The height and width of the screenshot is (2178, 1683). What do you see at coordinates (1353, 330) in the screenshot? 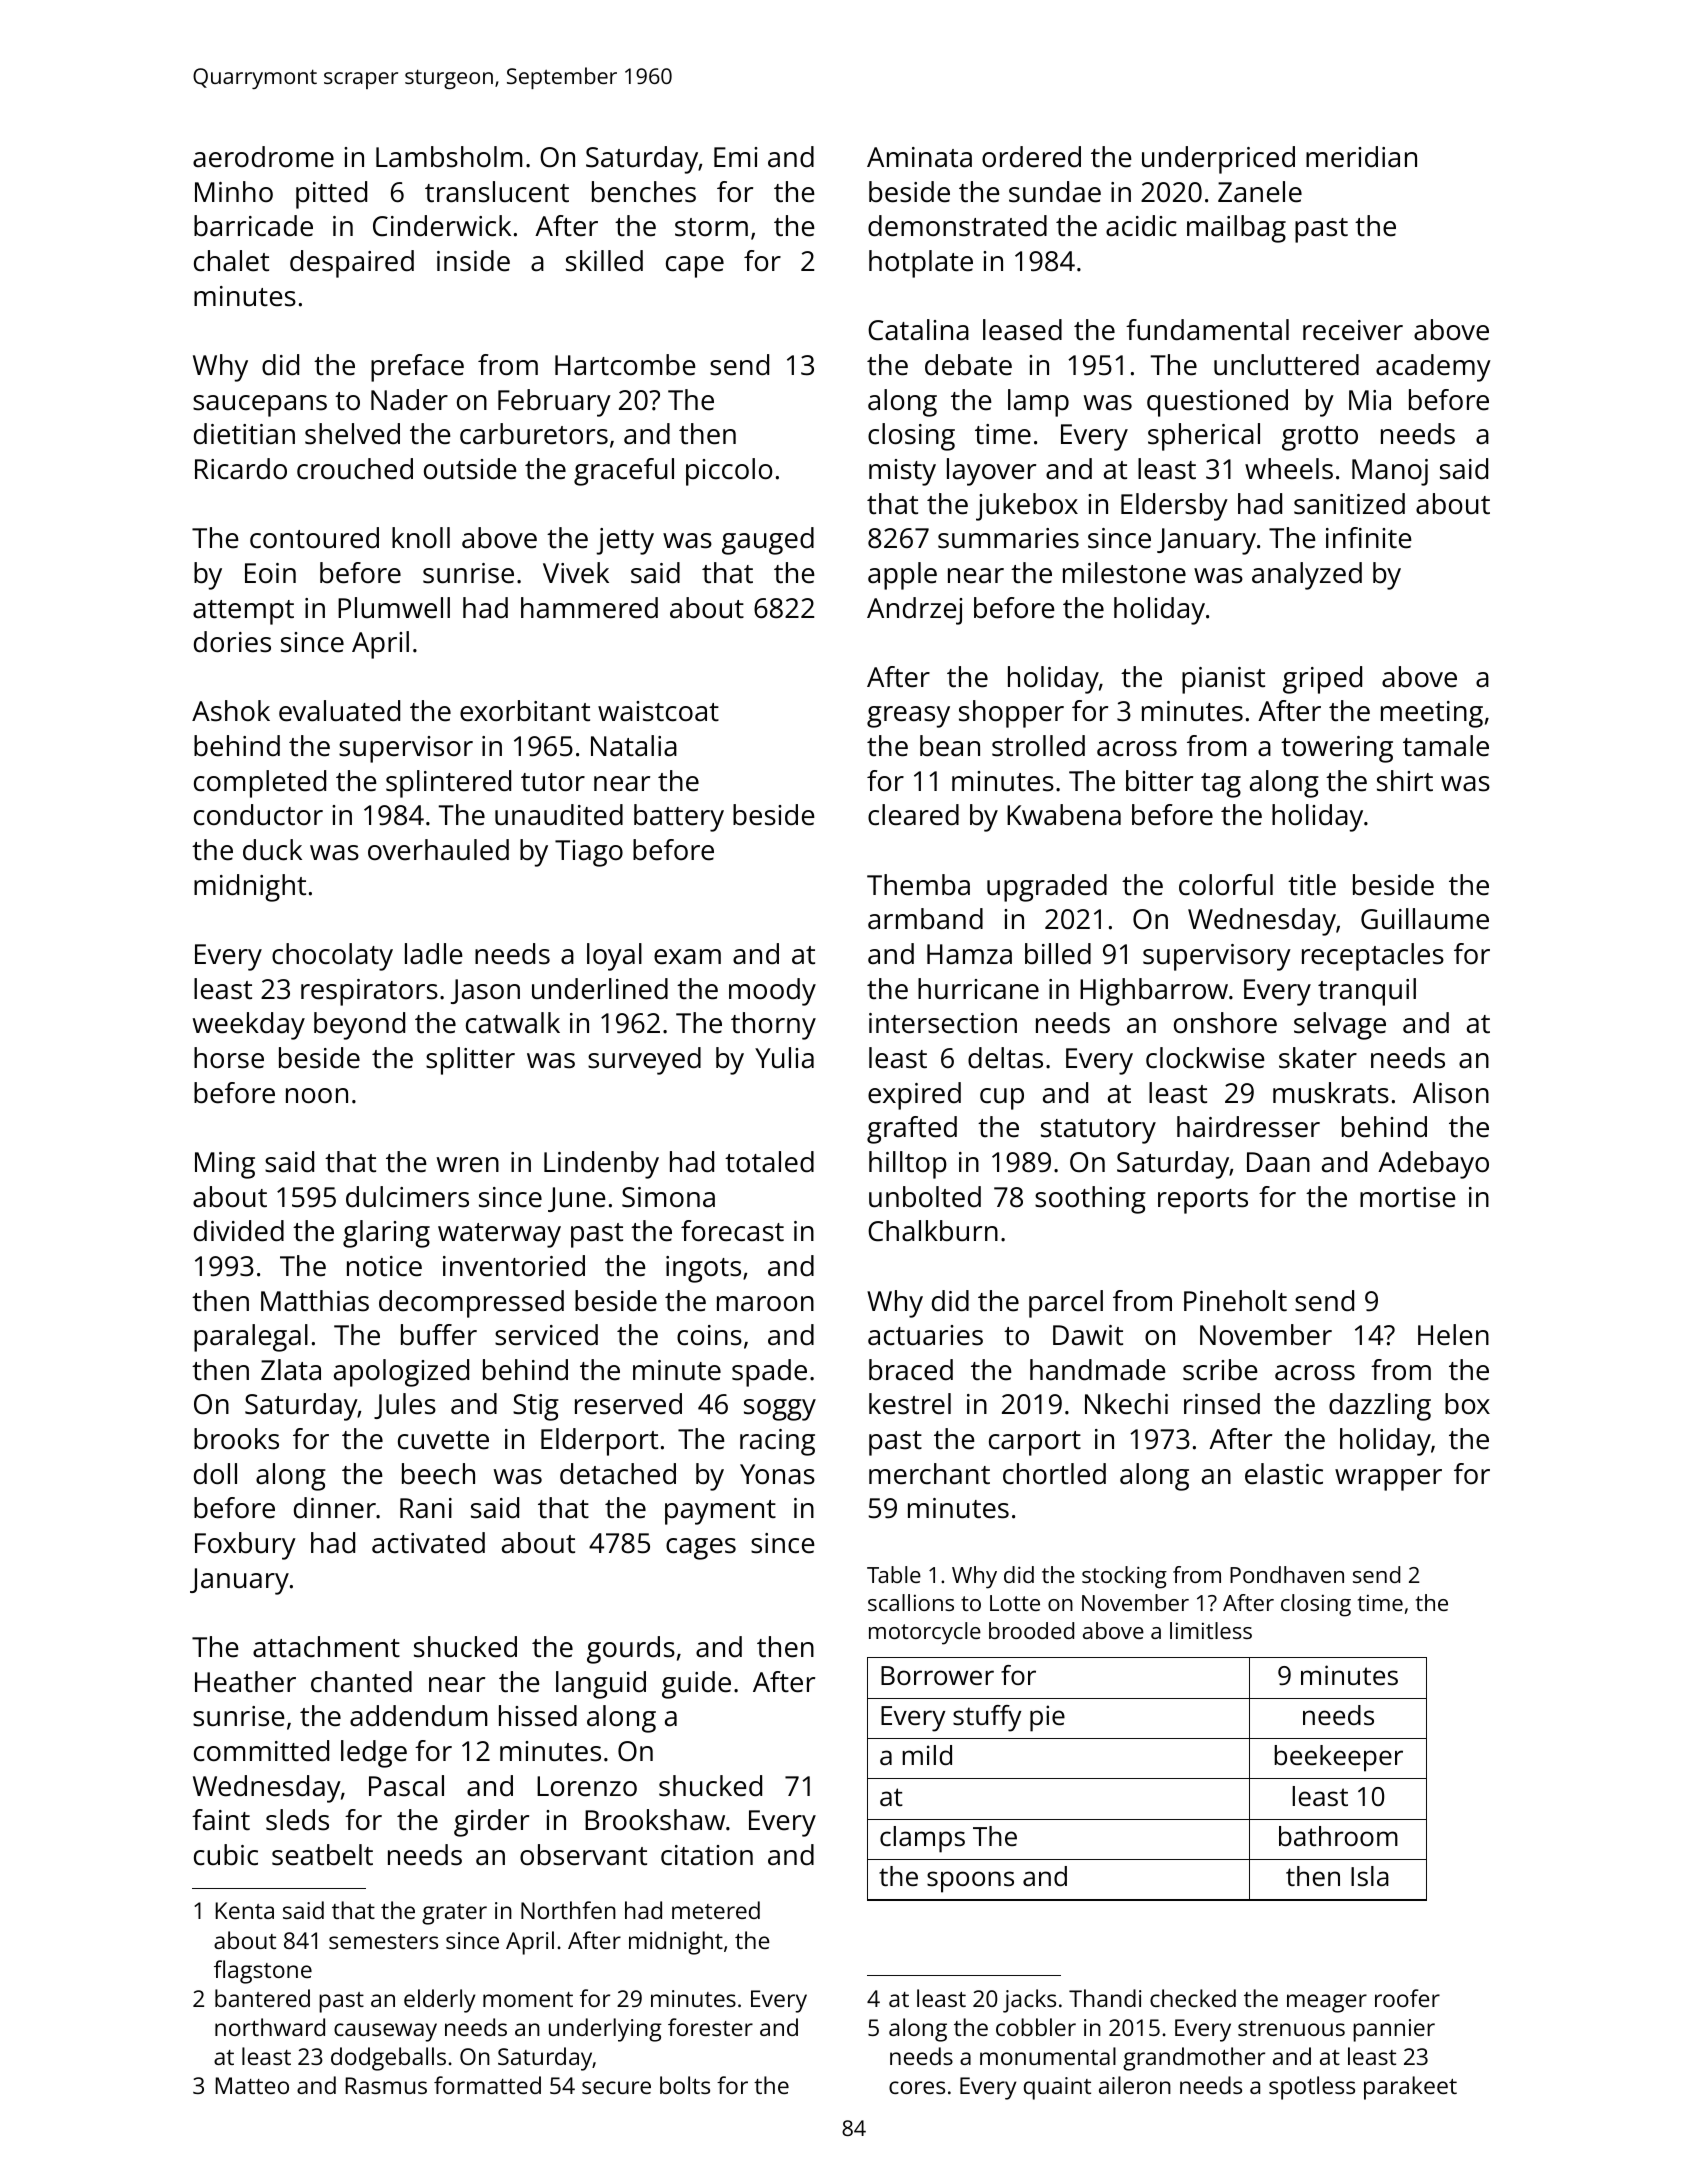
I see `receiver` at bounding box center [1353, 330].
